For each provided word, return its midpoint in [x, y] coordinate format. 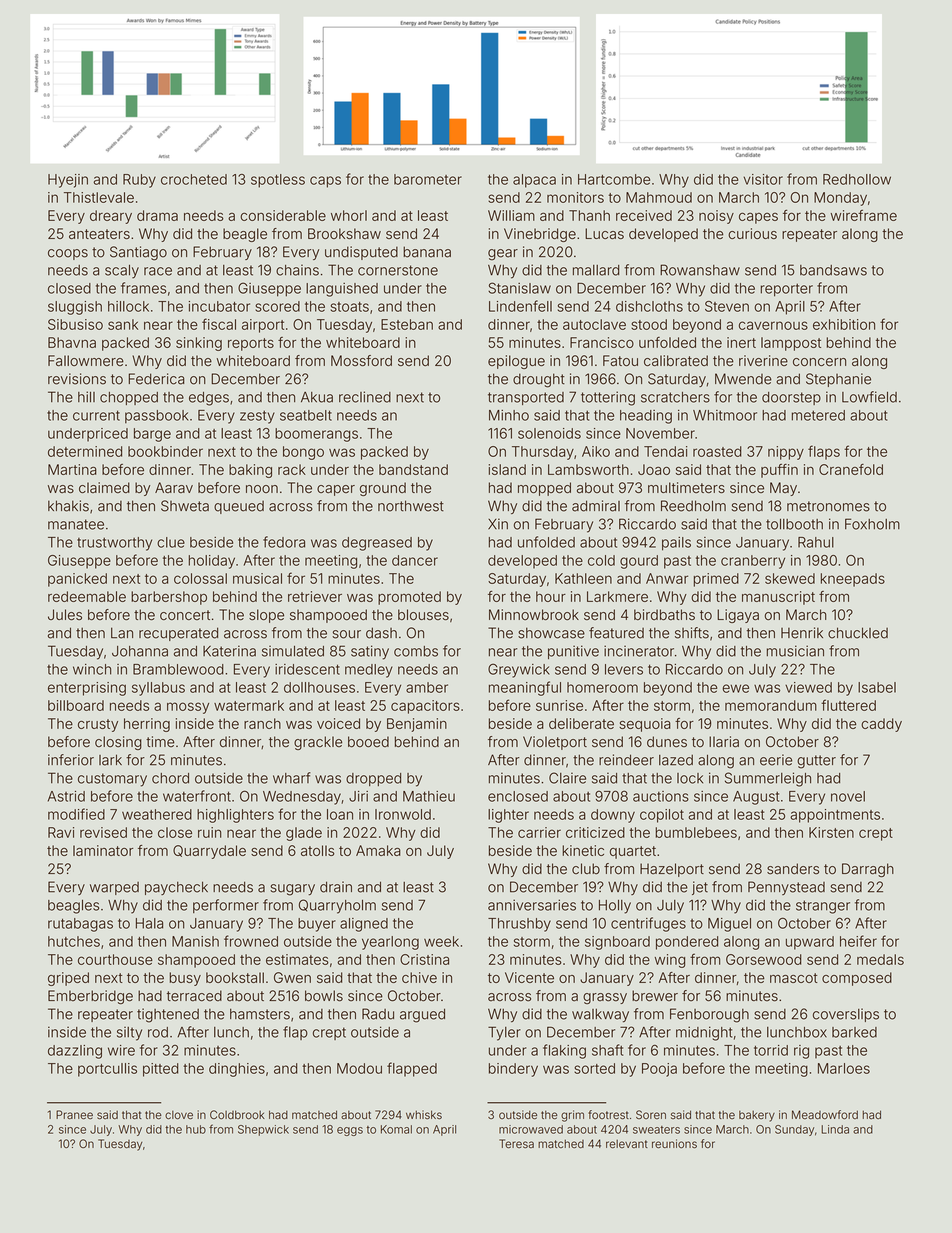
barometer [428, 179]
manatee [76, 524]
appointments [835, 816]
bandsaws [833, 270]
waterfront [197, 796]
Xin [498, 523]
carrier [539, 832]
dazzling [75, 1052]
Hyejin [68, 181]
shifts [692, 633]
